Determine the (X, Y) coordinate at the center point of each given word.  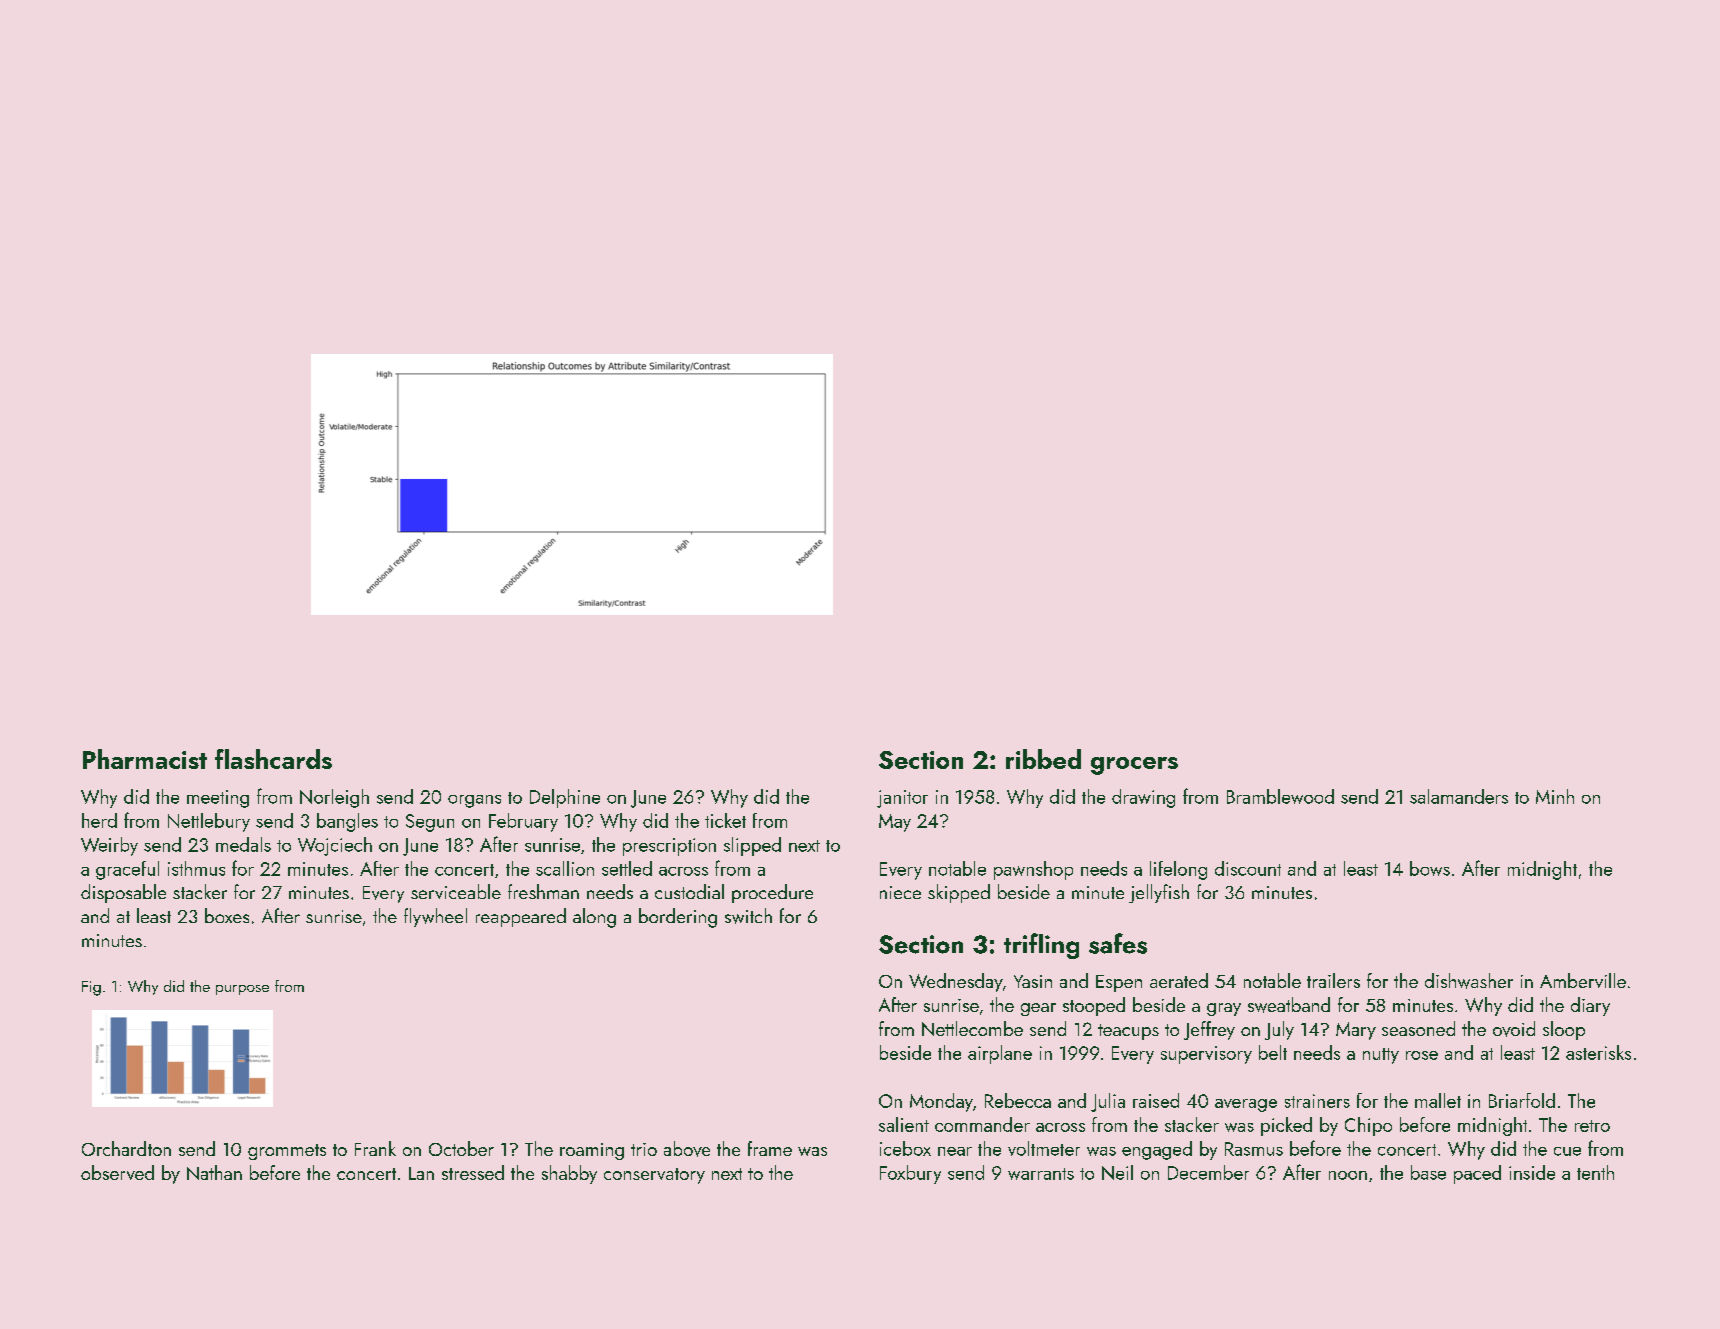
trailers (1333, 980)
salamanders (1459, 796)
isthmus (196, 868)
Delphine (565, 798)
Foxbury (910, 1174)
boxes (227, 915)
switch (748, 916)
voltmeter (1044, 1148)
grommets (287, 1152)
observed (117, 1172)
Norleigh (334, 798)
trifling (1041, 946)
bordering (678, 918)
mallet (1438, 1100)
